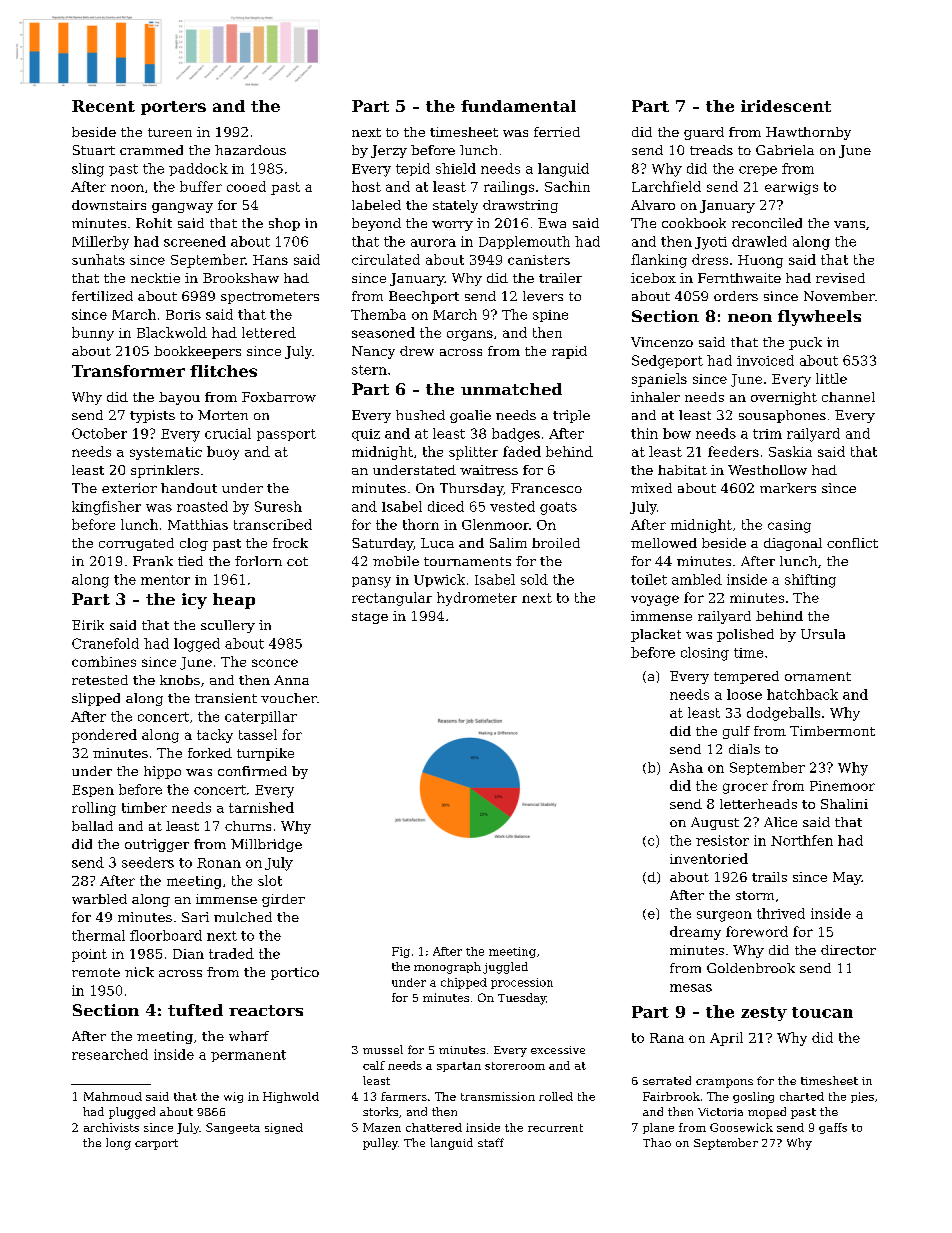 This image has width=952, height=1233. Describe the element at coordinates (156, 1144) in the image. I see `carport` at that location.
